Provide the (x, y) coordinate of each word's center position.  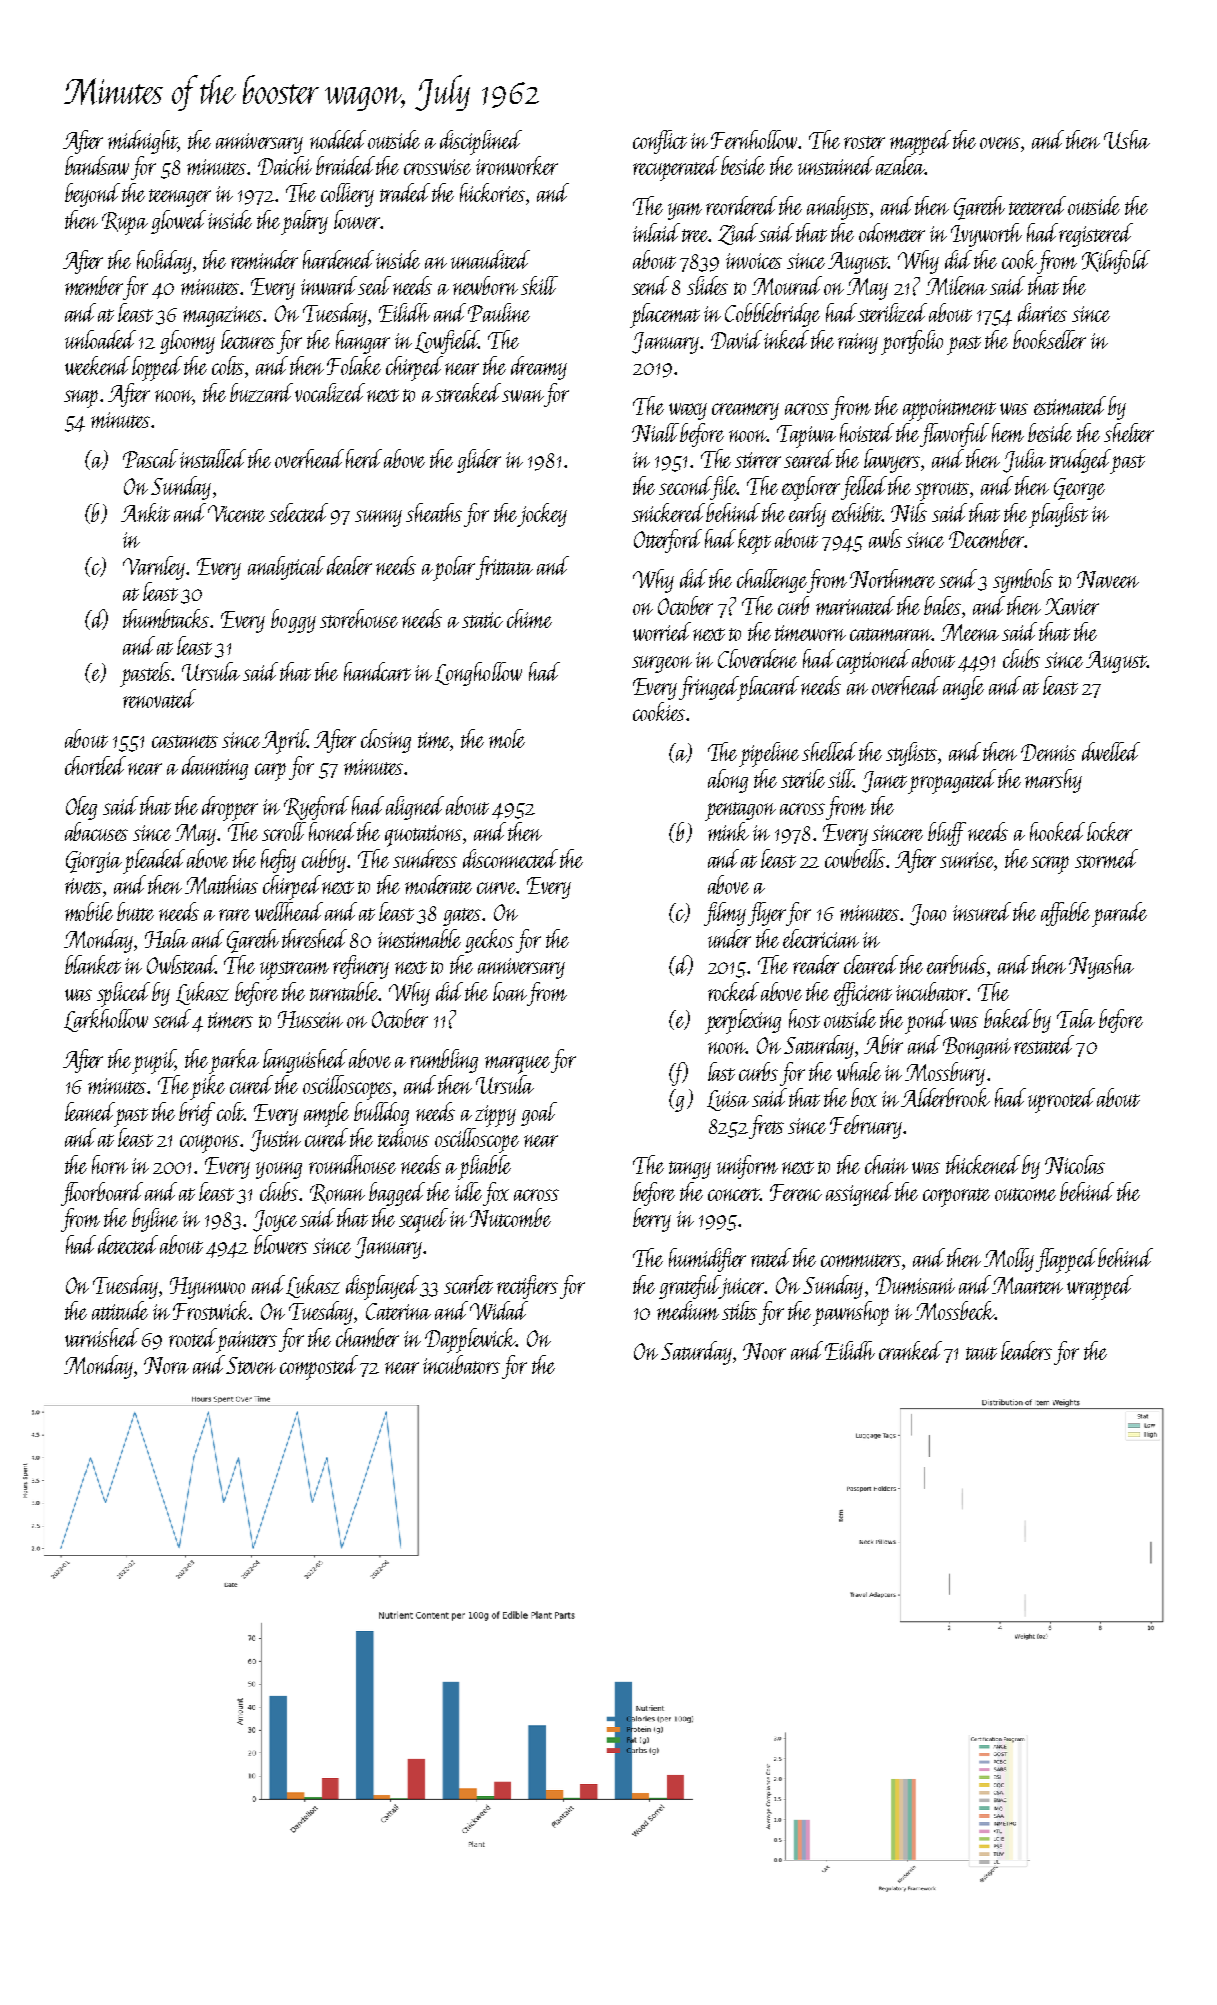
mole (507, 738)
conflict (660, 142)
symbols (1023, 581)
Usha (1127, 139)
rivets (83, 886)
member (94, 285)
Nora (166, 1365)
